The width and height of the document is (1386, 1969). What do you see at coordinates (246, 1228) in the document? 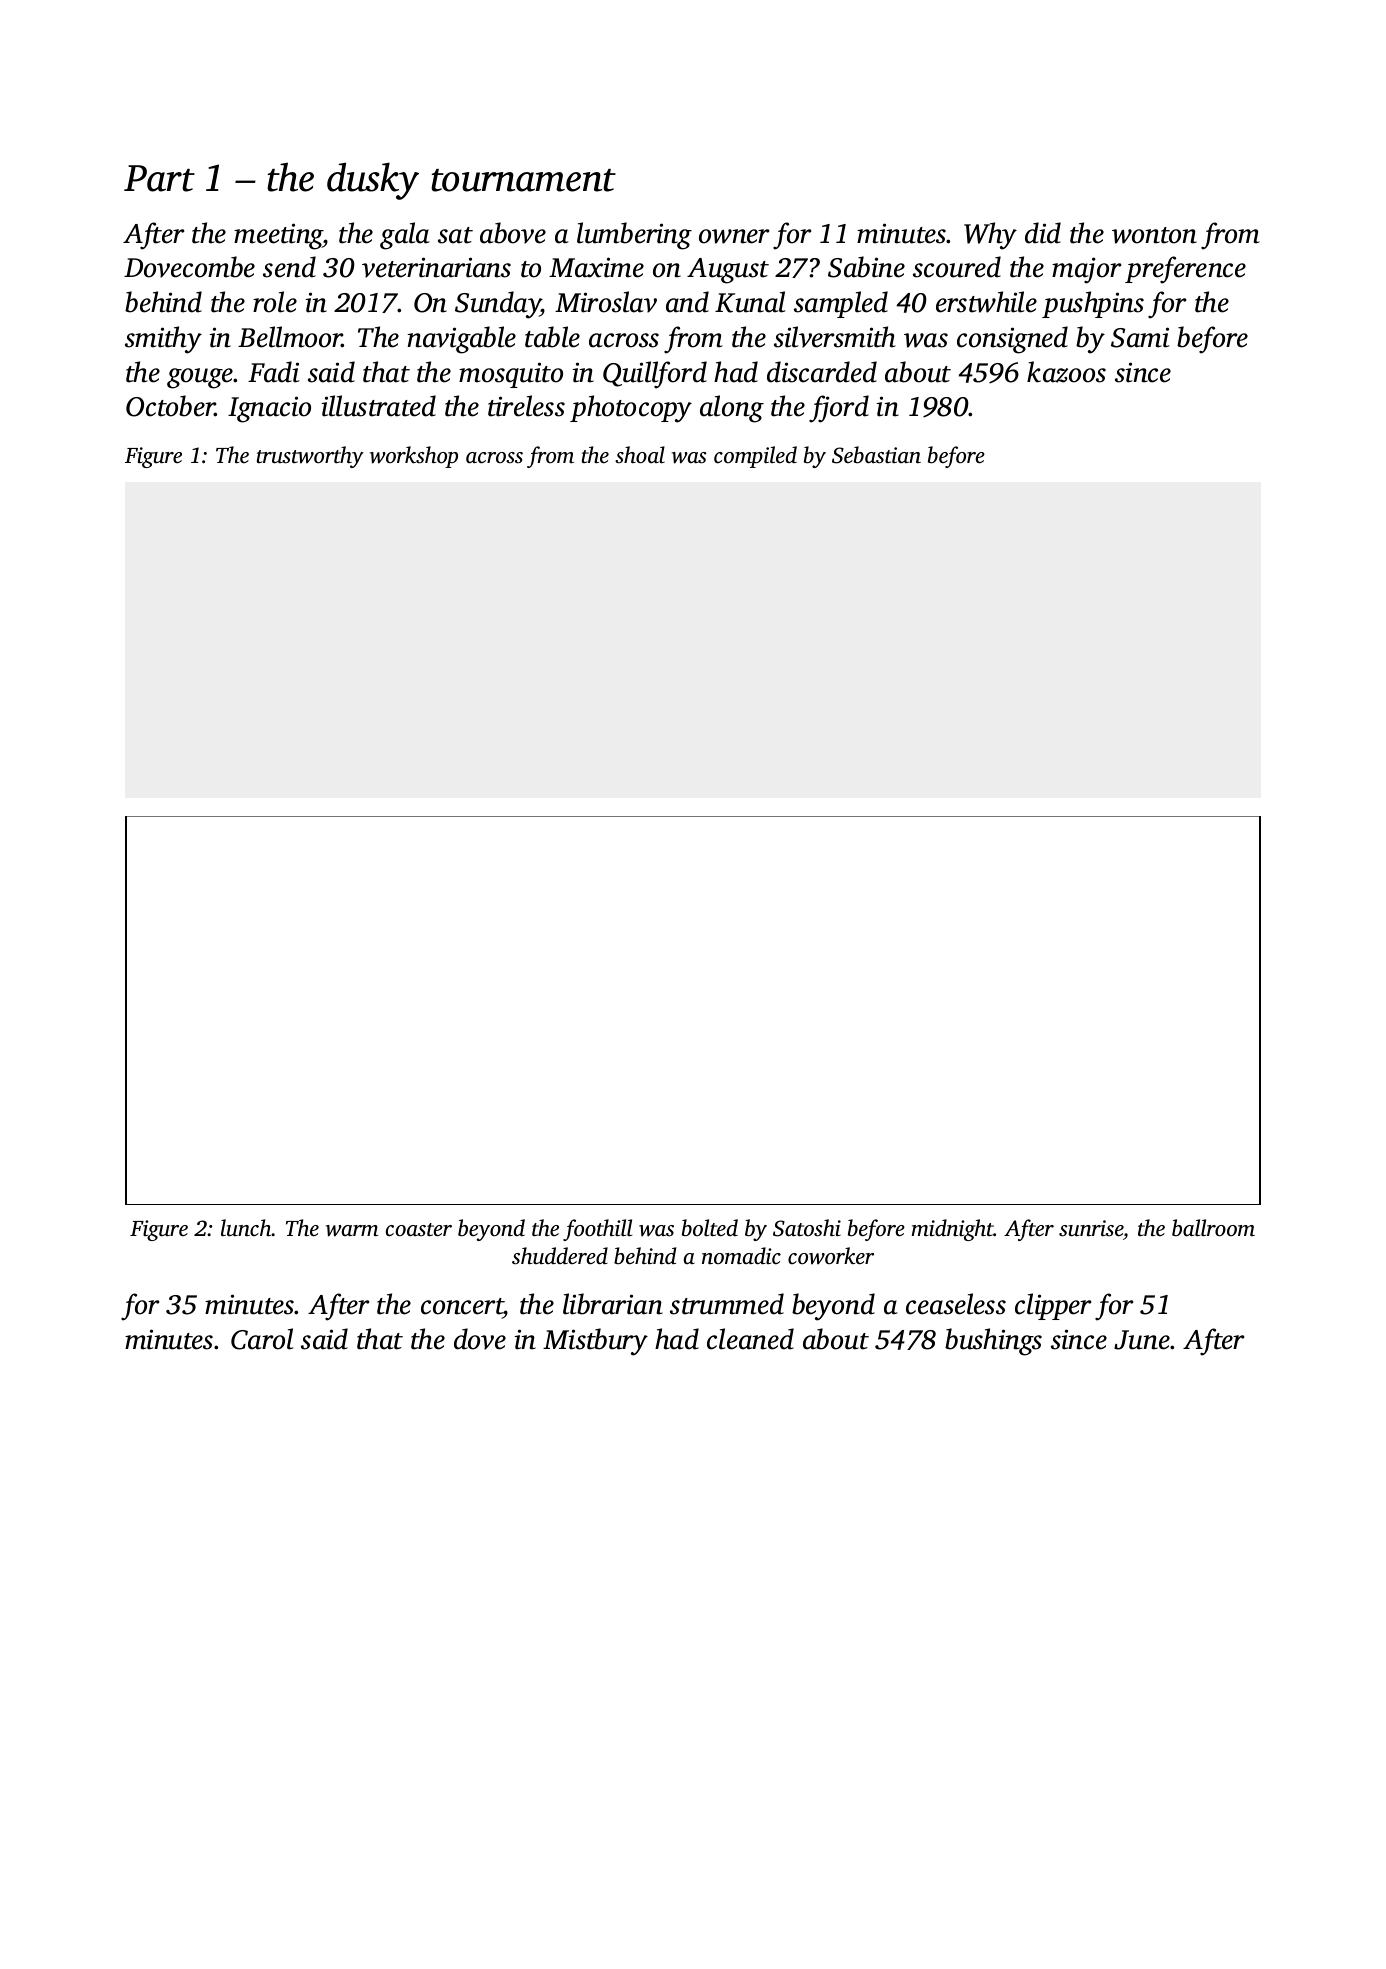
I see `lunch` at bounding box center [246, 1228].
